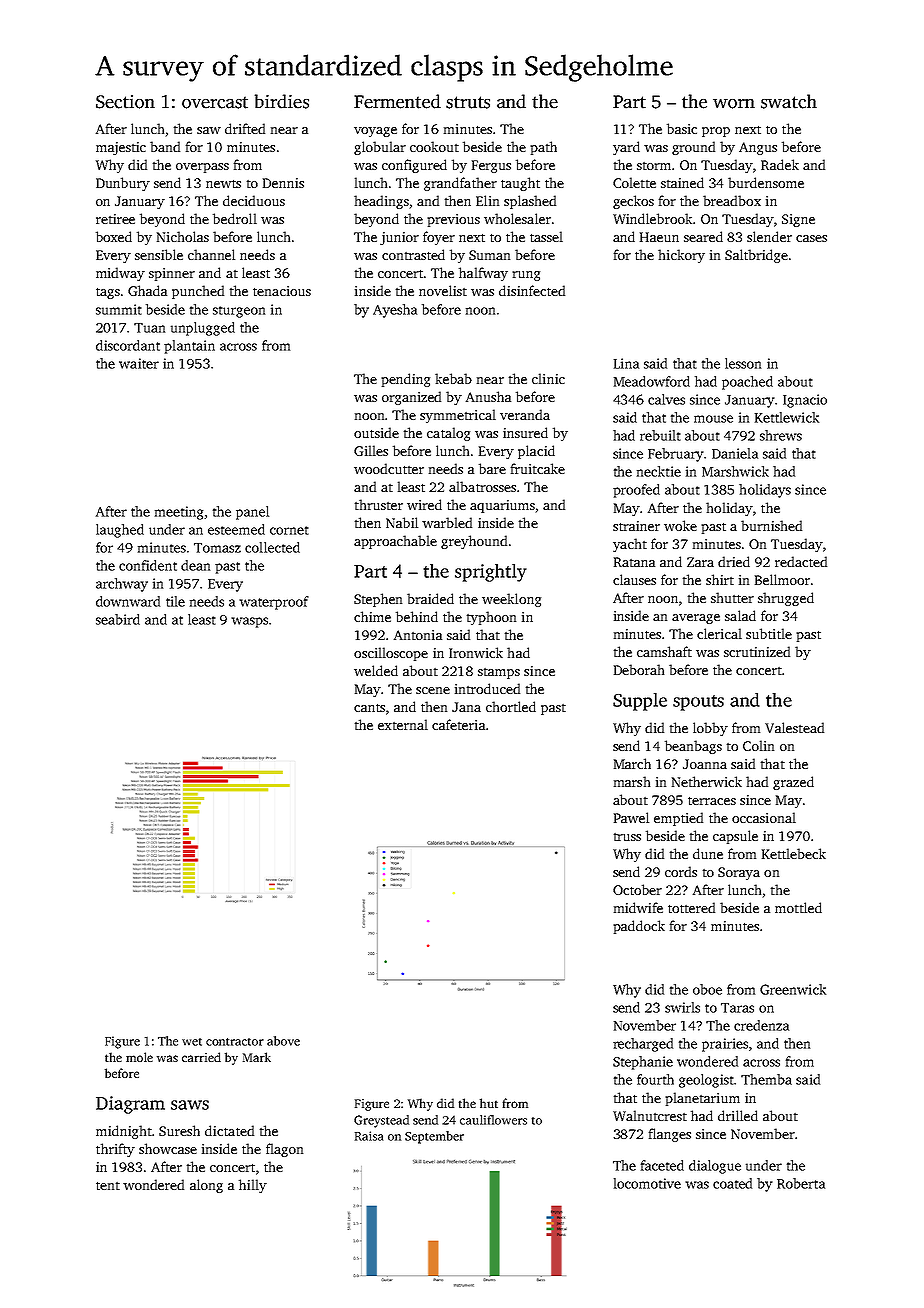 This document has height=1308, width=924. What do you see at coordinates (705, 764) in the document?
I see `Joanna` at bounding box center [705, 764].
